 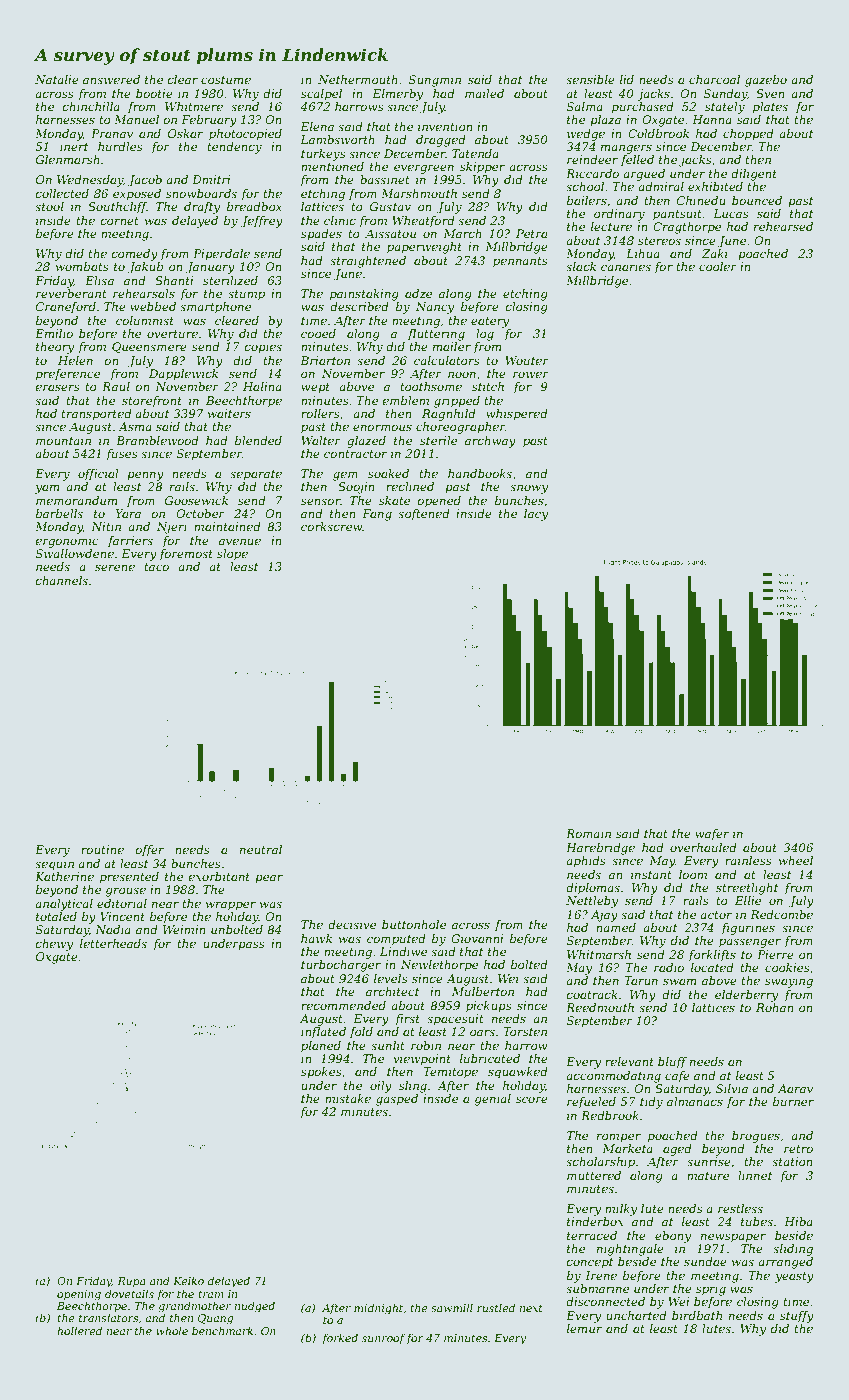 I want to click on argued, so click(x=644, y=175).
